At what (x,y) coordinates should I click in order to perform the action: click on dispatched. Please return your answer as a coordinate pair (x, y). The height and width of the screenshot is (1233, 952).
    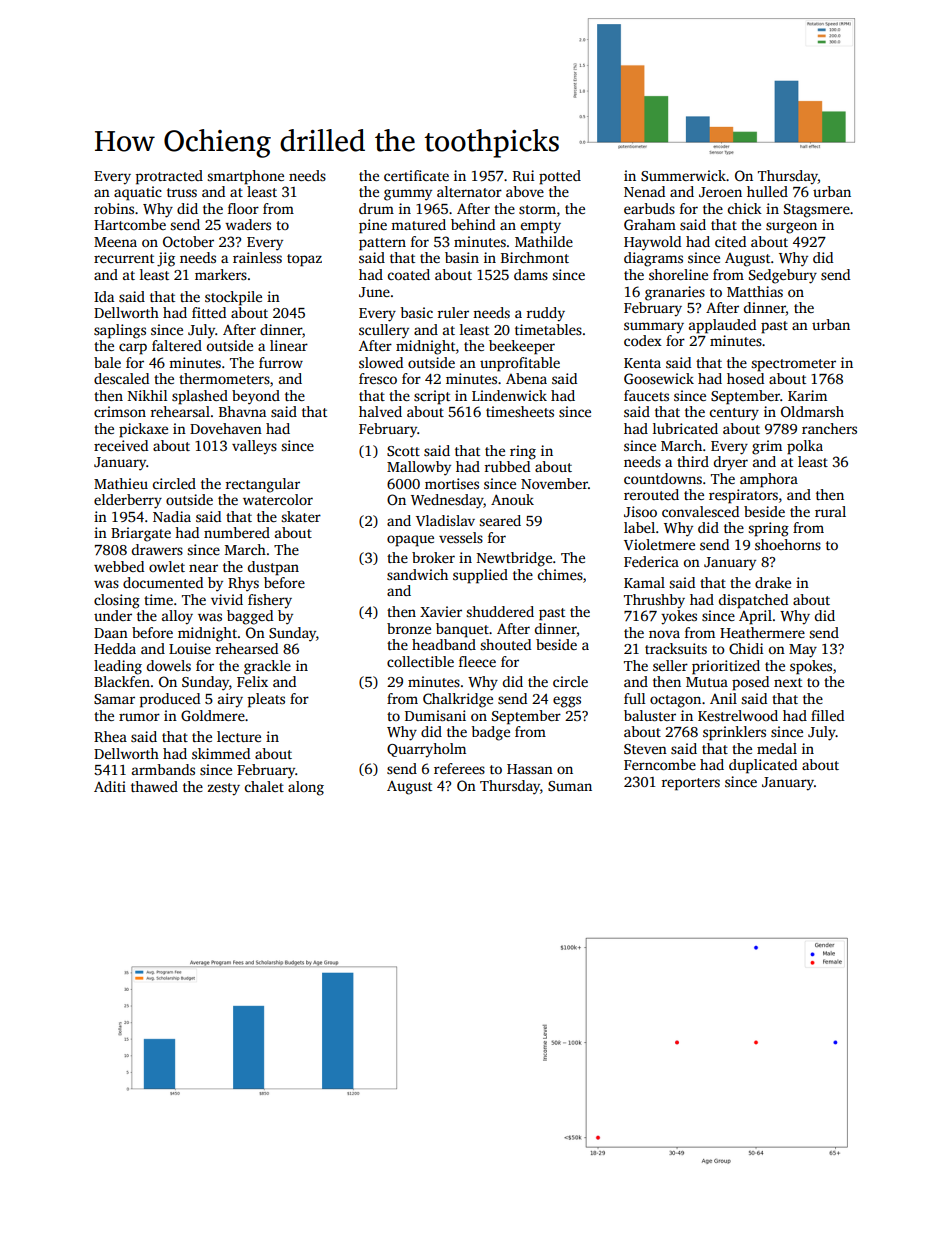
    Looking at the image, I should click on (753, 601).
